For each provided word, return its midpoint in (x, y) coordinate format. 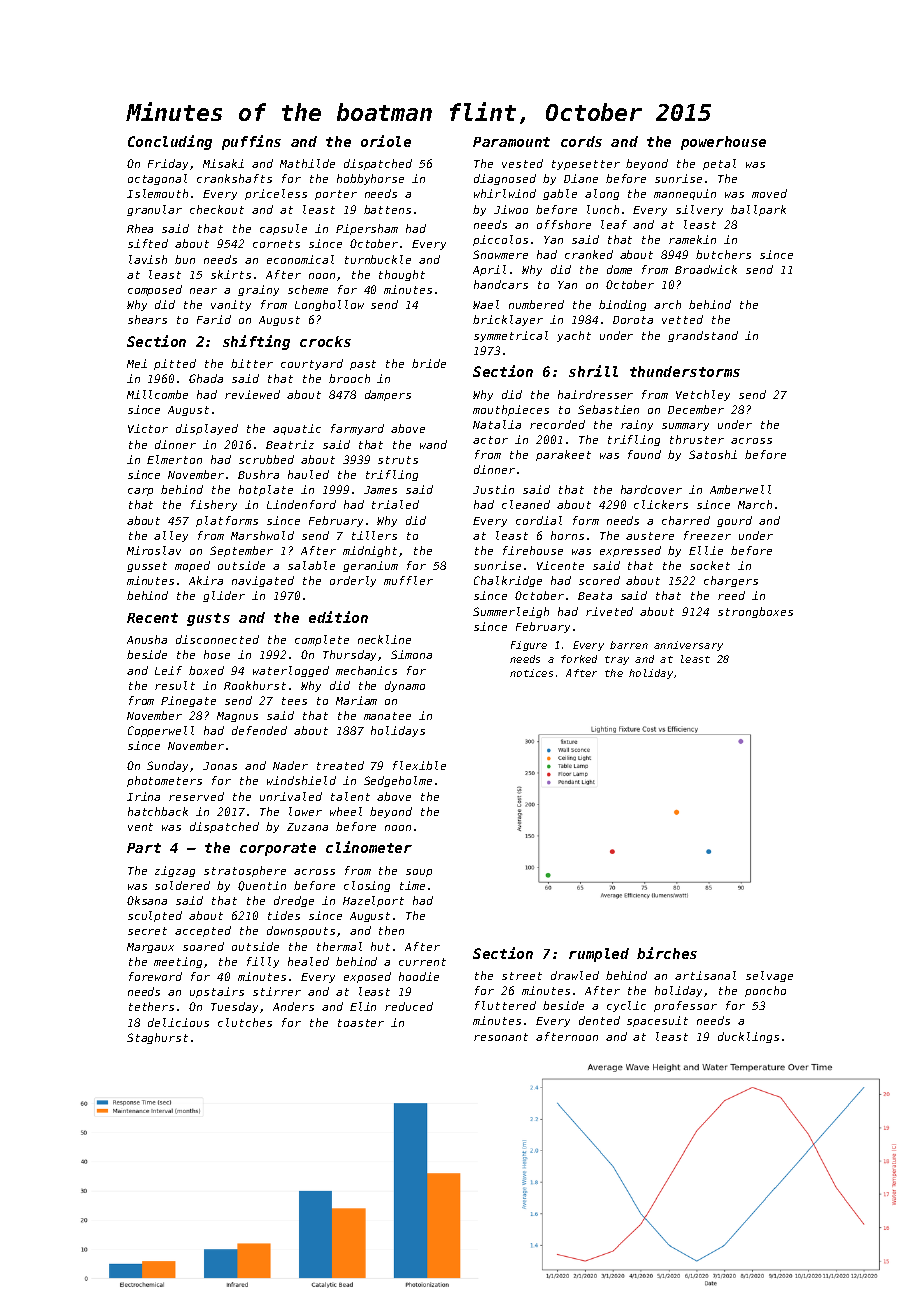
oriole (386, 141)
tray (617, 660)
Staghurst (157, 1038)
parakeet (563, 455)
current (422, 962)
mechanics (366, 670)
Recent (152, 618)
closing (367, 886)
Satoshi (713, 454)
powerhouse (723, 143)
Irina (143, 796)
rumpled (599, 955)
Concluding (170, 142)
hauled (308, 474)
